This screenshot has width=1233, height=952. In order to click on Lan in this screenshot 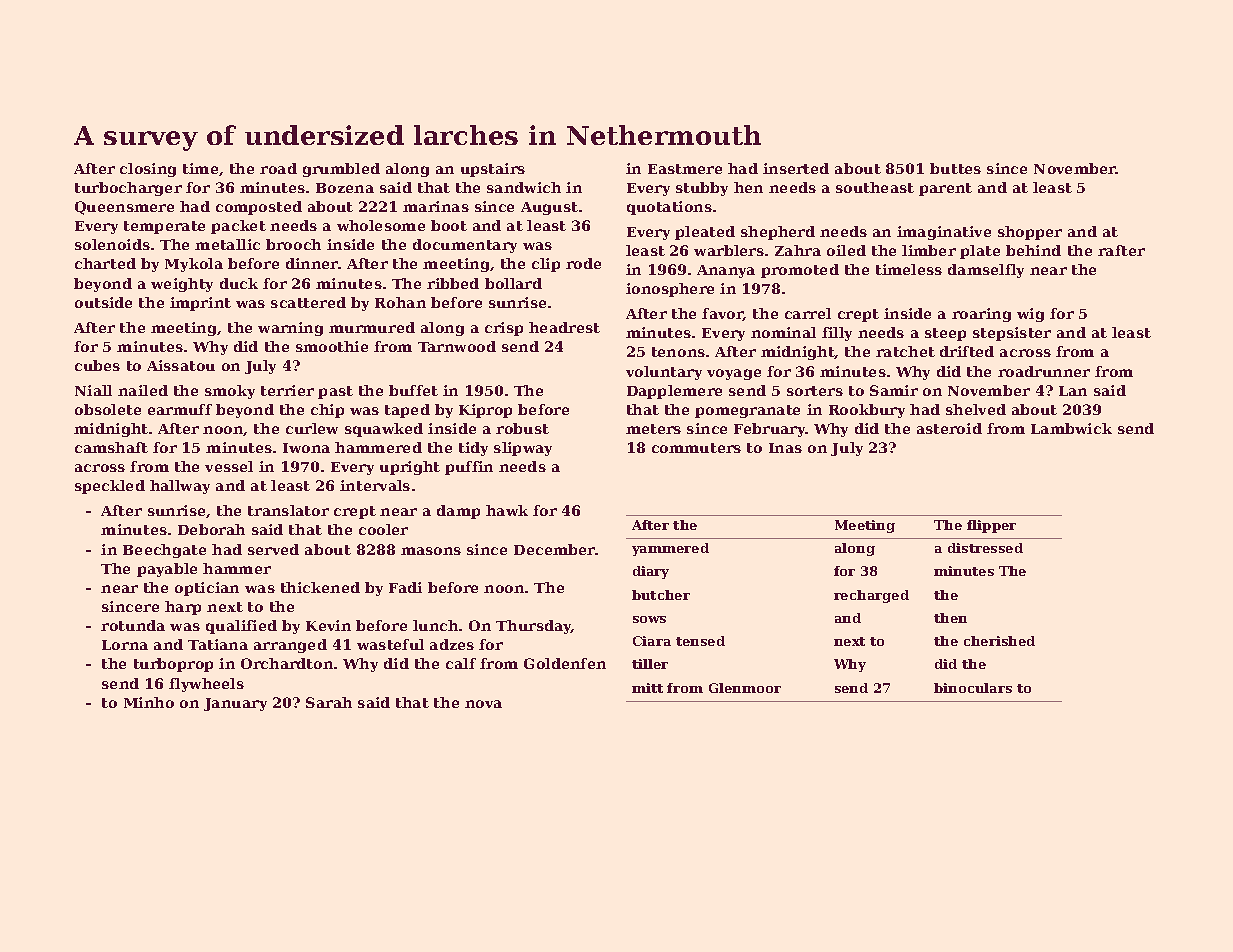, I will do `click(1073, 391)`.
